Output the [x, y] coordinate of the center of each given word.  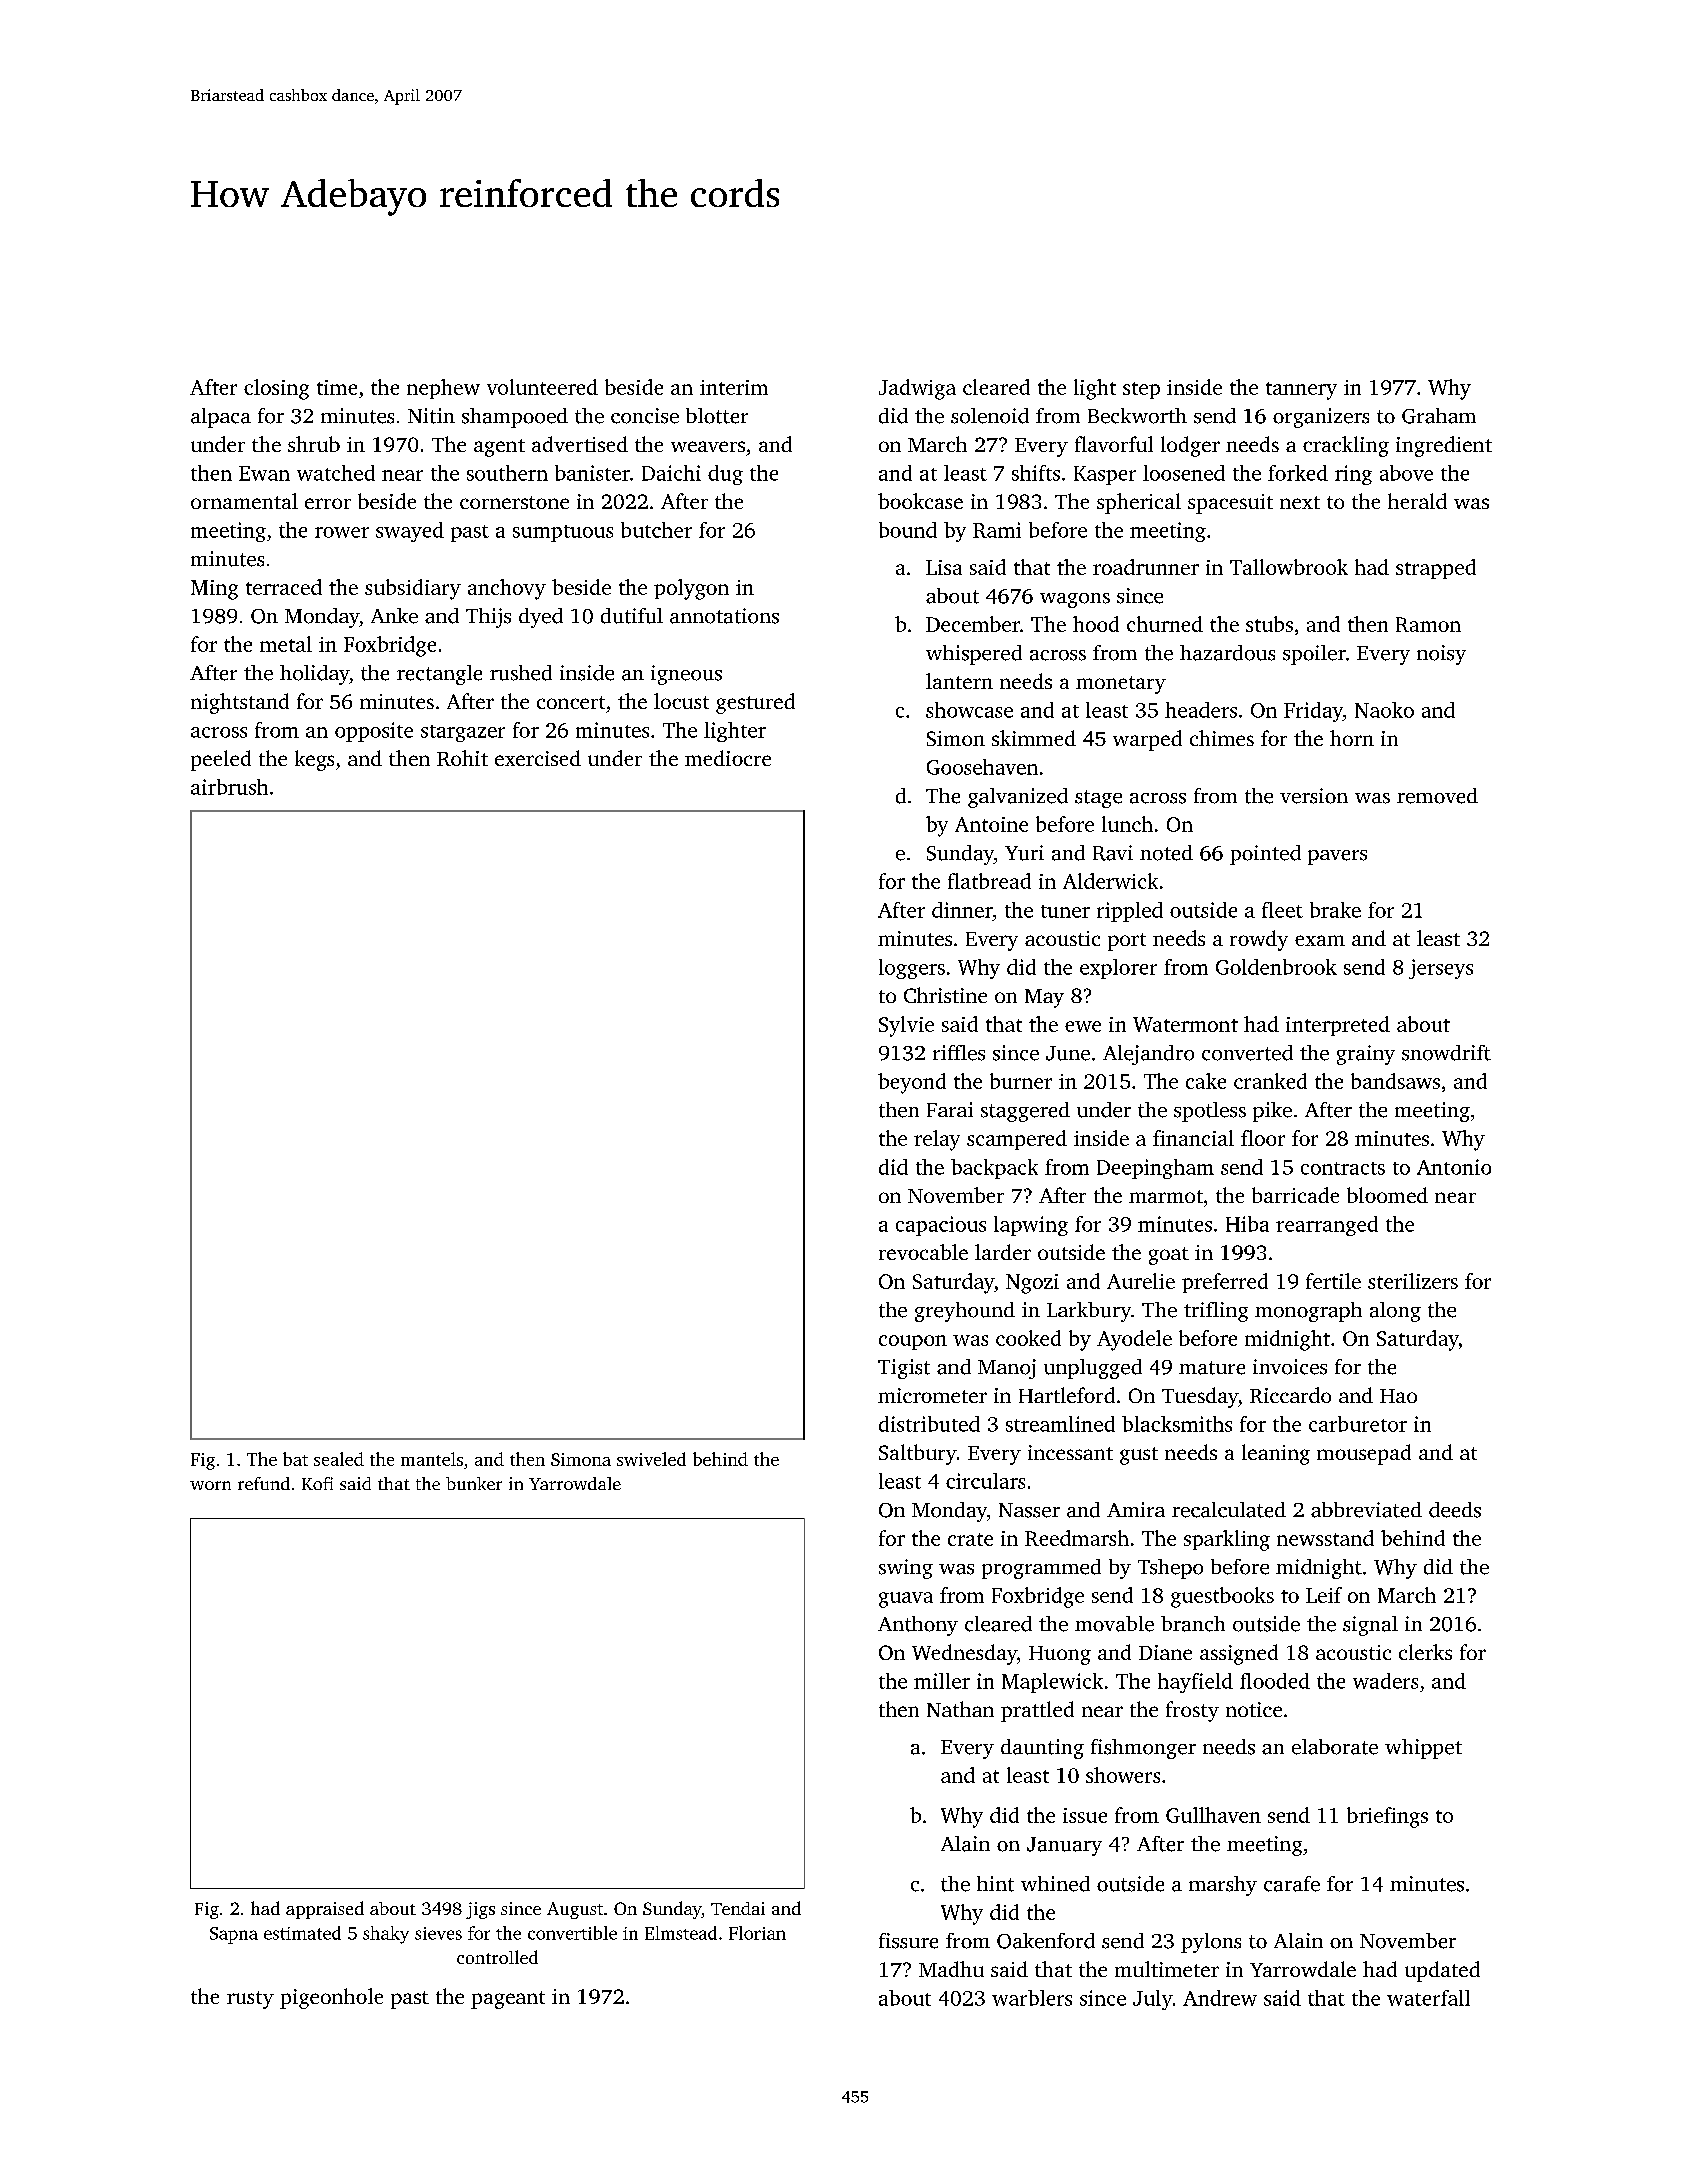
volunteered [542, 387]
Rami [997, 530]
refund [264, 1483]
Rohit [462, 758]
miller [942, 1681]
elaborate [1335, 1747]
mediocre [728, 758]
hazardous [1227, 653]
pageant [508, 2000]
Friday [1313, 712]
